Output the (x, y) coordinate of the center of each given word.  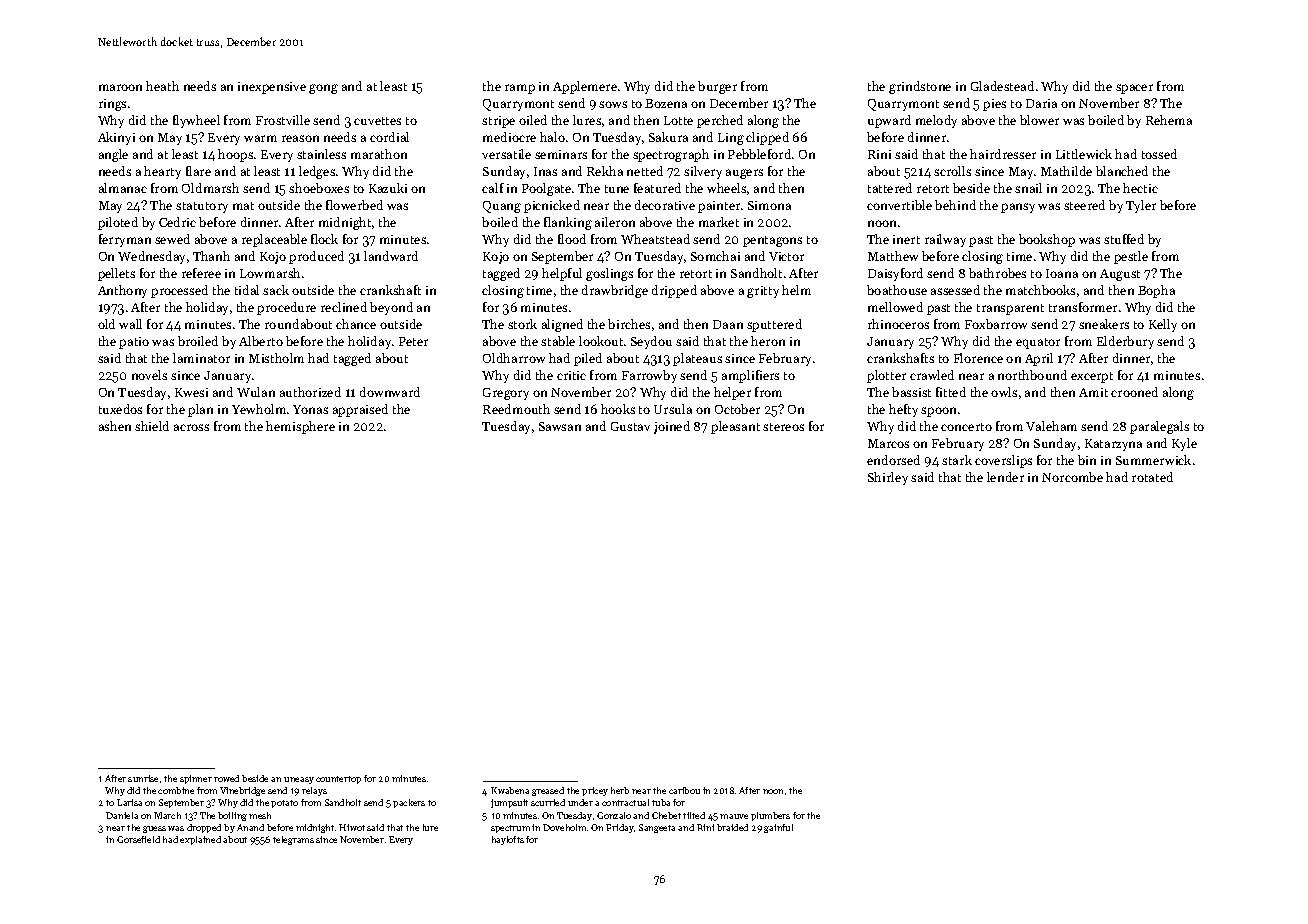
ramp (520, 89)
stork (522, 324)
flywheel (196, 121)
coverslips (1003, 461)
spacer (1134, 89)
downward (390, 392)
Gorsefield (138, 839)
